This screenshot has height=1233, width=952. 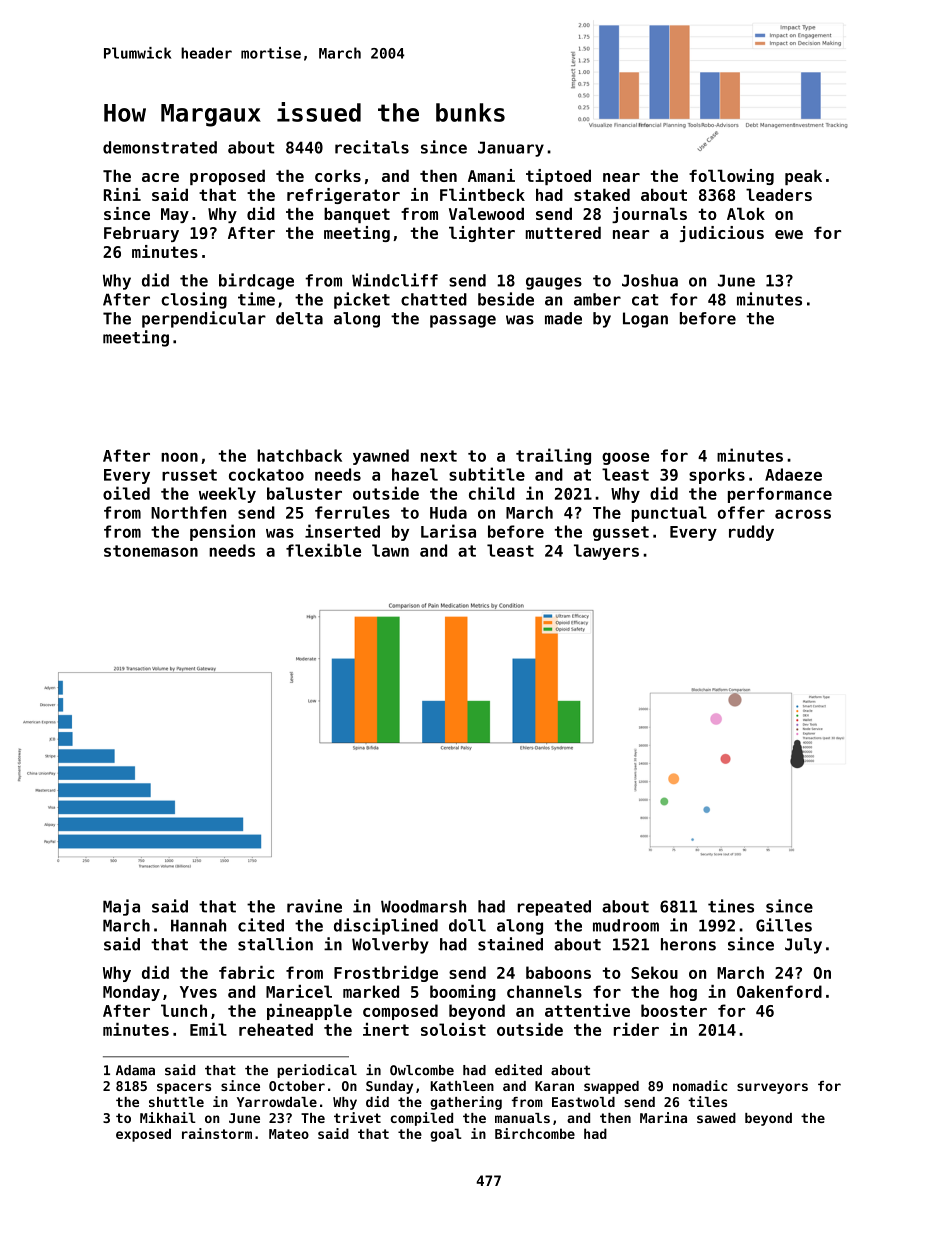 I want to click on corks, so click(x=338, y=175).
